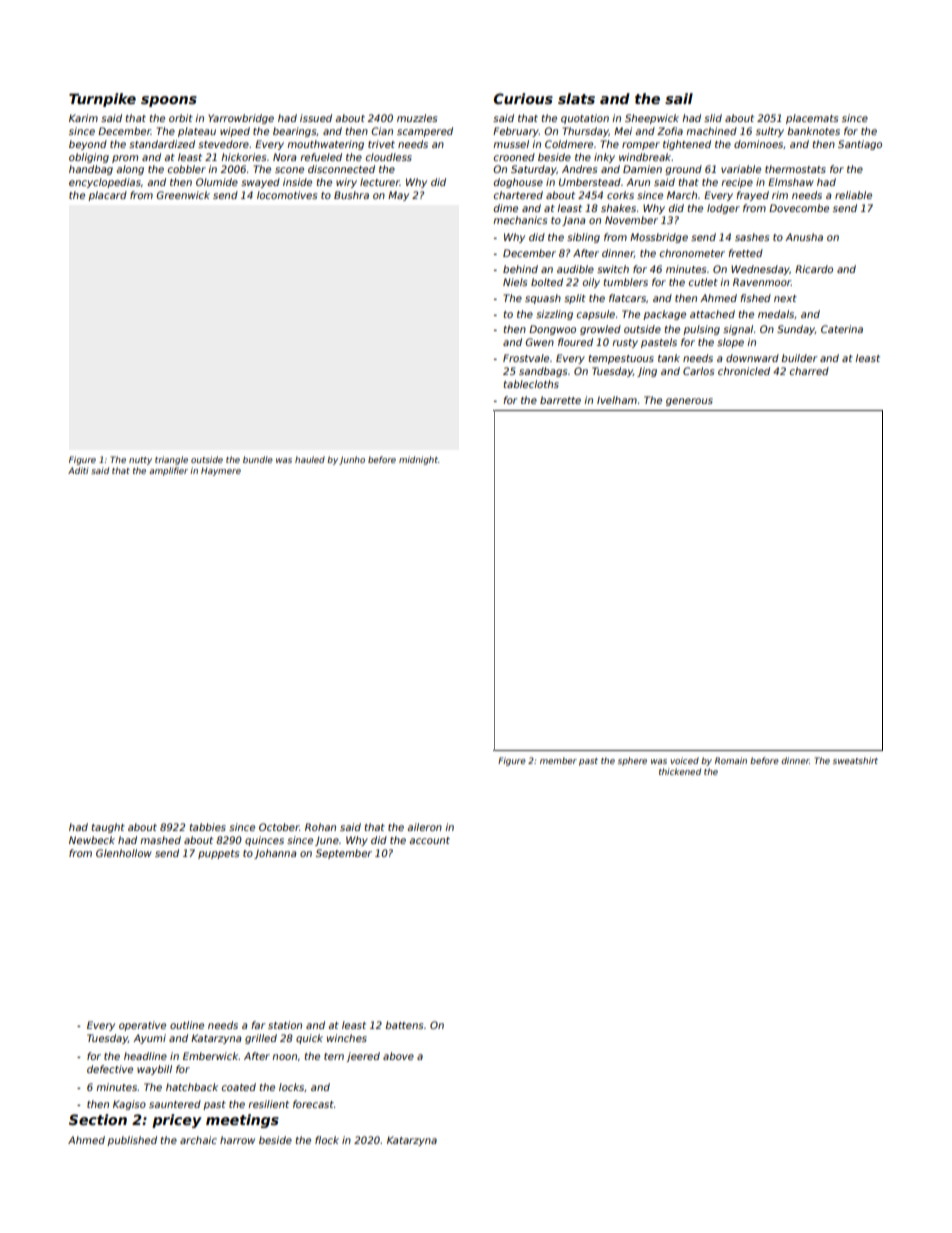 This document has width=952, height=1233. What do you see at coordinates (171, 460) in the document?
I see `triangle` at bounding box center [171, 460].
